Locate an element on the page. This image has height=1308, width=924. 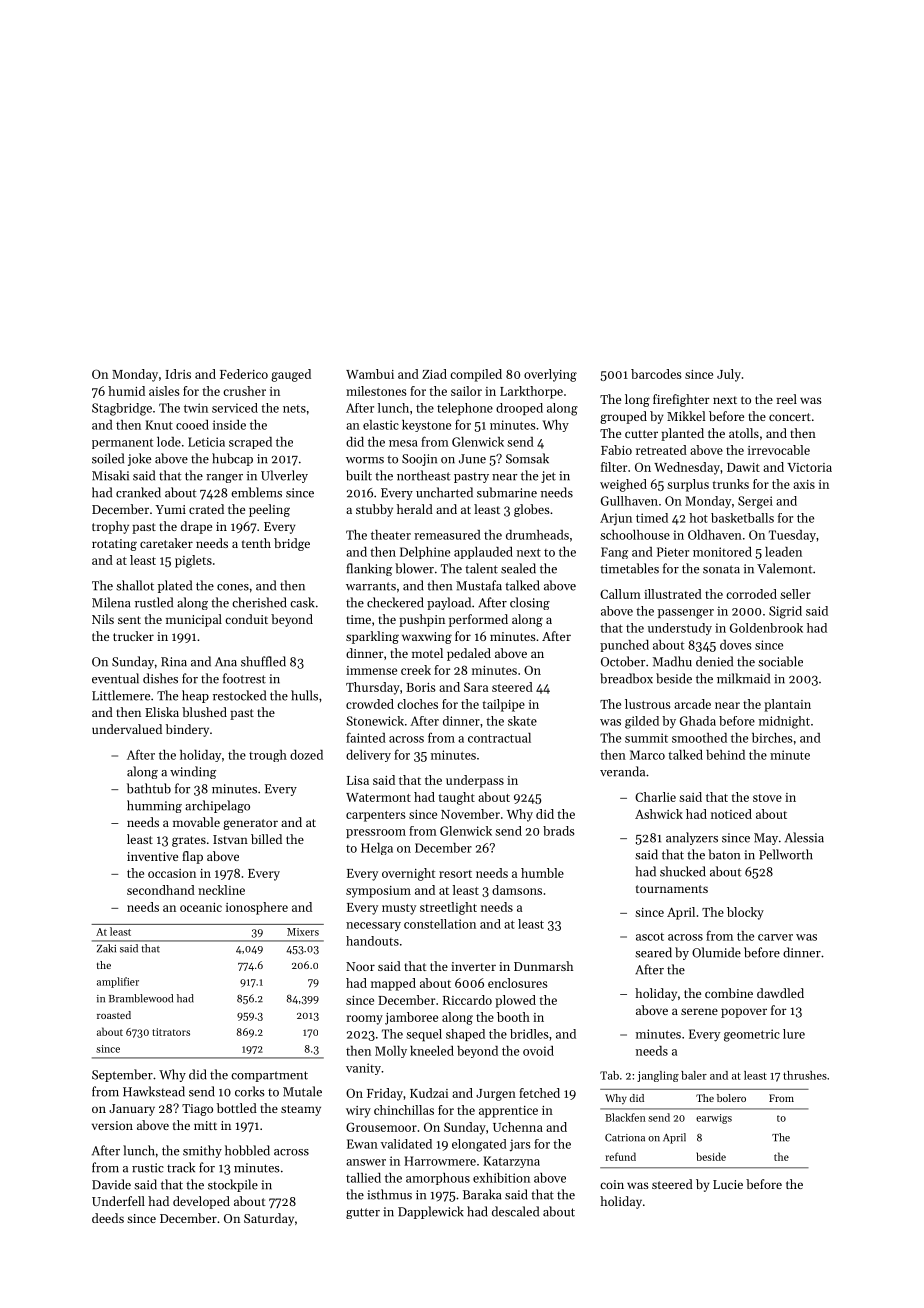
piglets is located at coordinates (193, 561).
